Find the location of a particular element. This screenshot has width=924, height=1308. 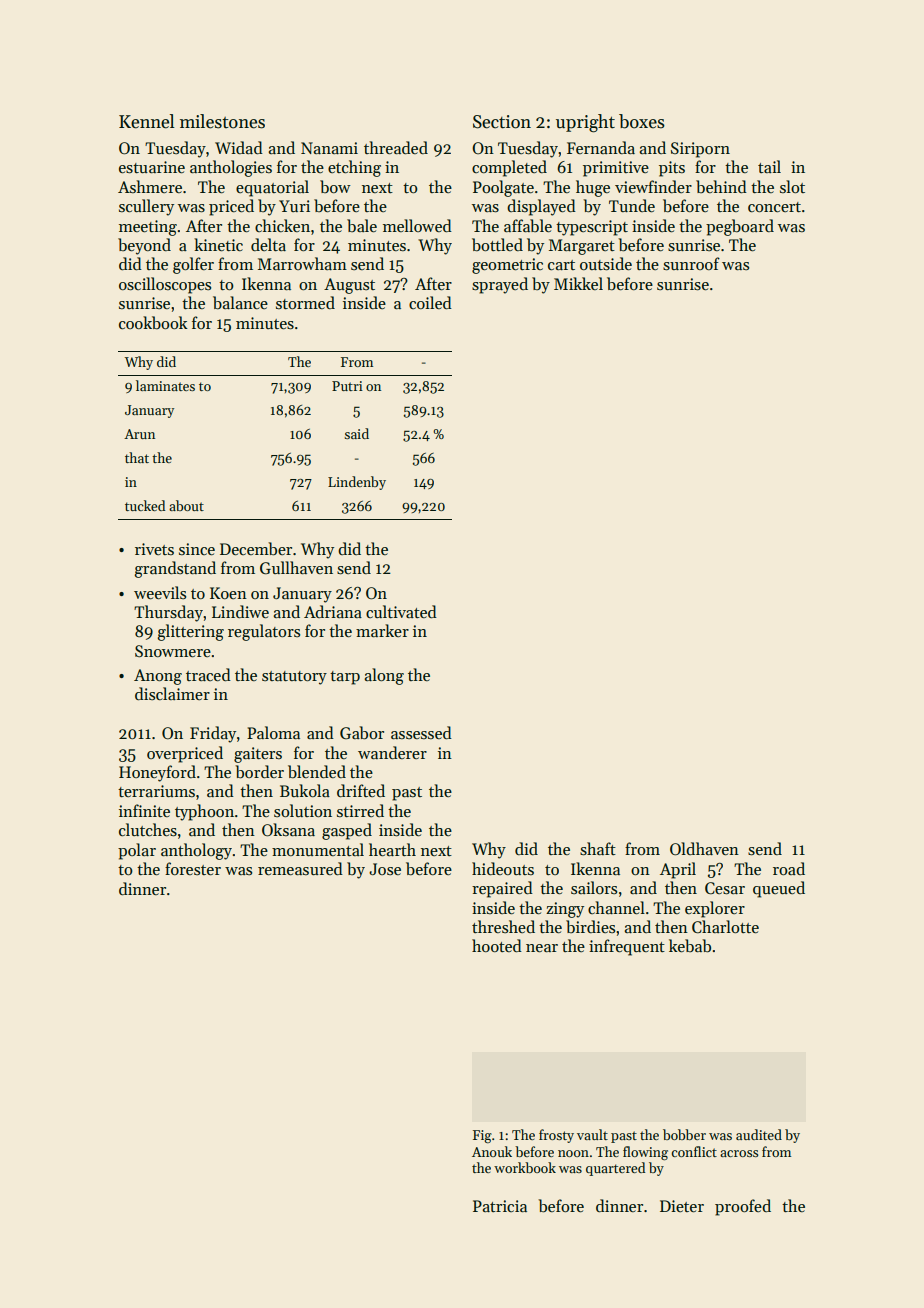

December is located at coordinates (256, 549).
